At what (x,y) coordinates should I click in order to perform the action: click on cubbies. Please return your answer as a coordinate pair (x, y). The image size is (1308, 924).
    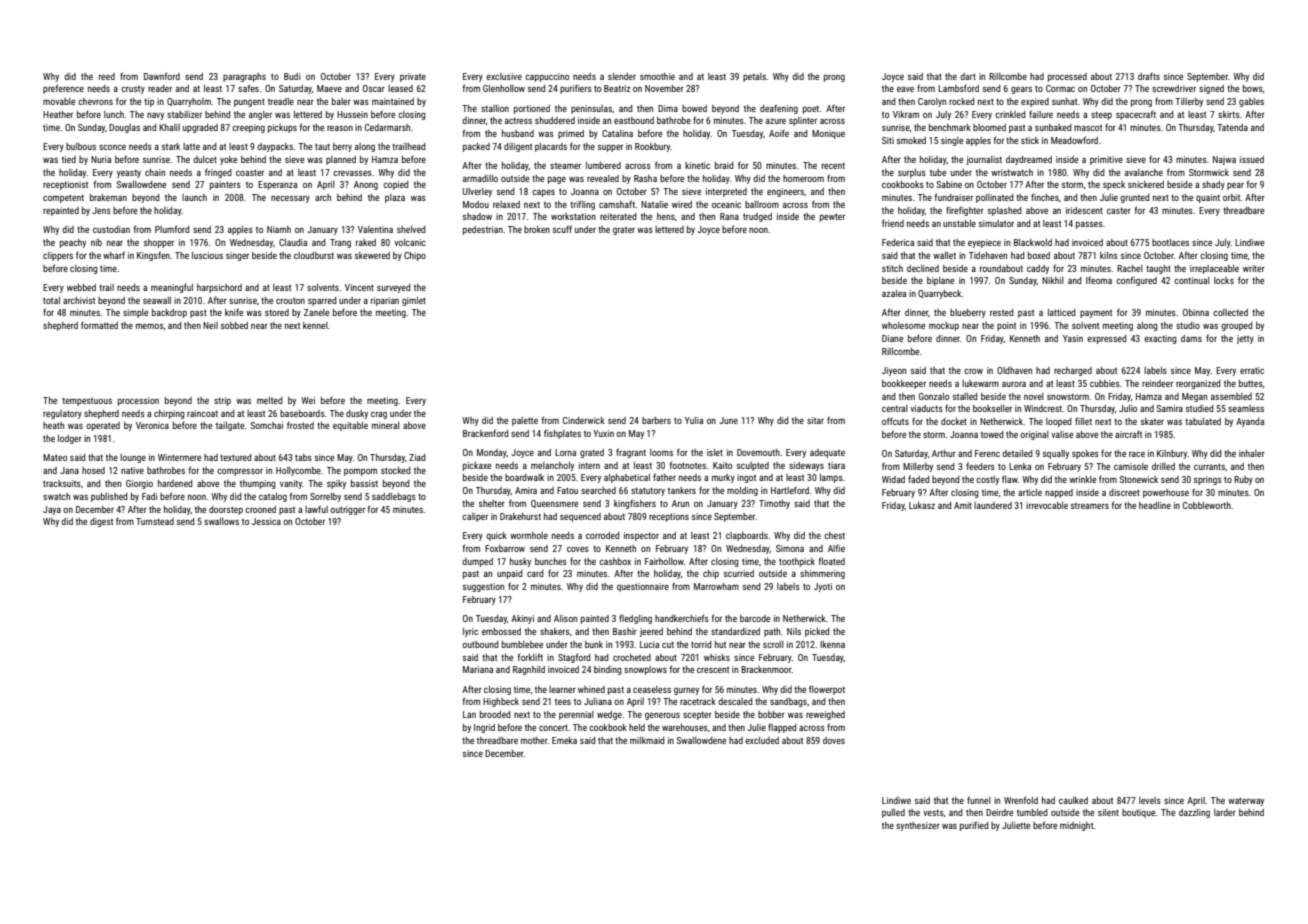
    Looking at the image, I should click on (1105, 383).
